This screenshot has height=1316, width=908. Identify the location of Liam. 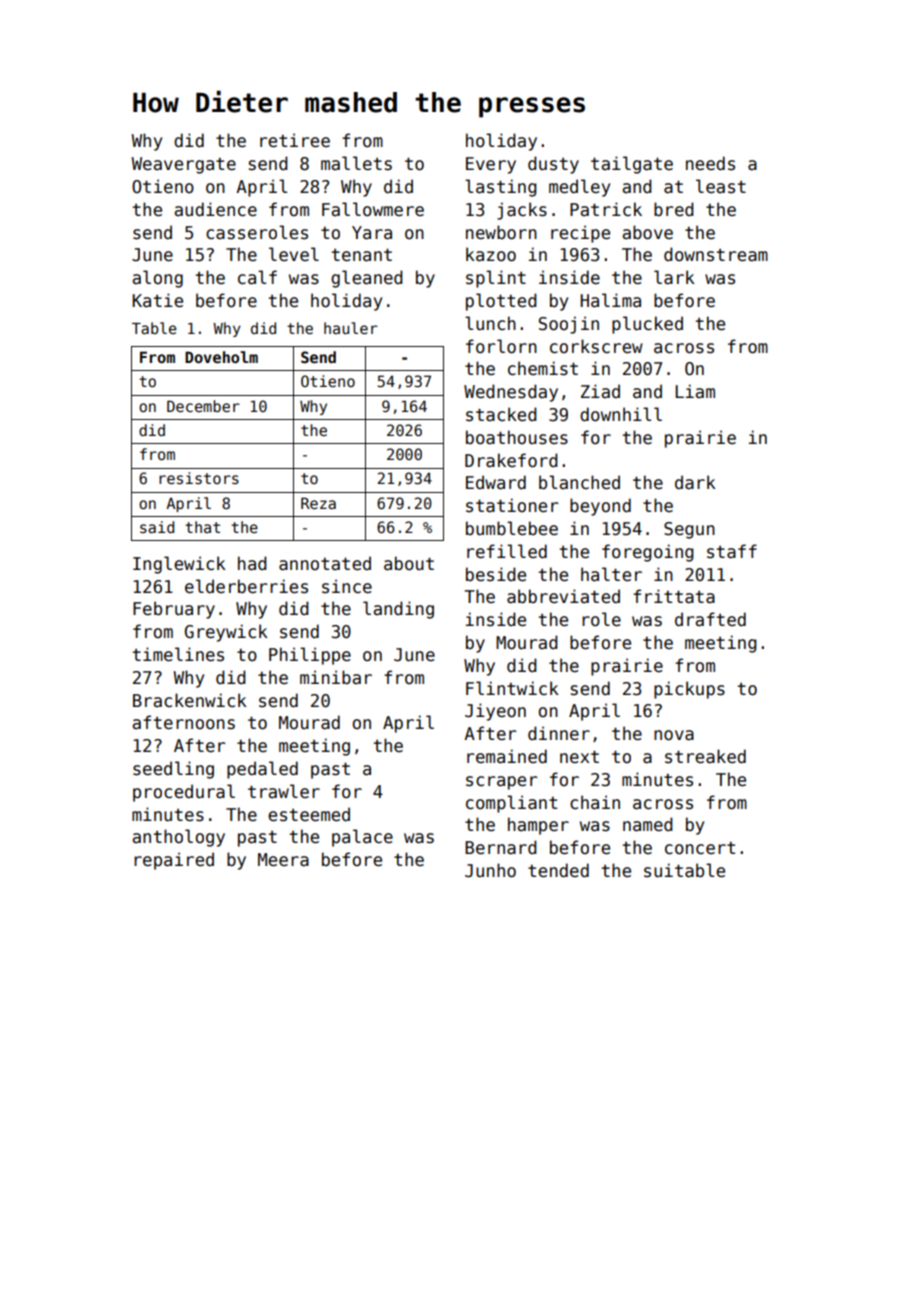
(695, 391).
